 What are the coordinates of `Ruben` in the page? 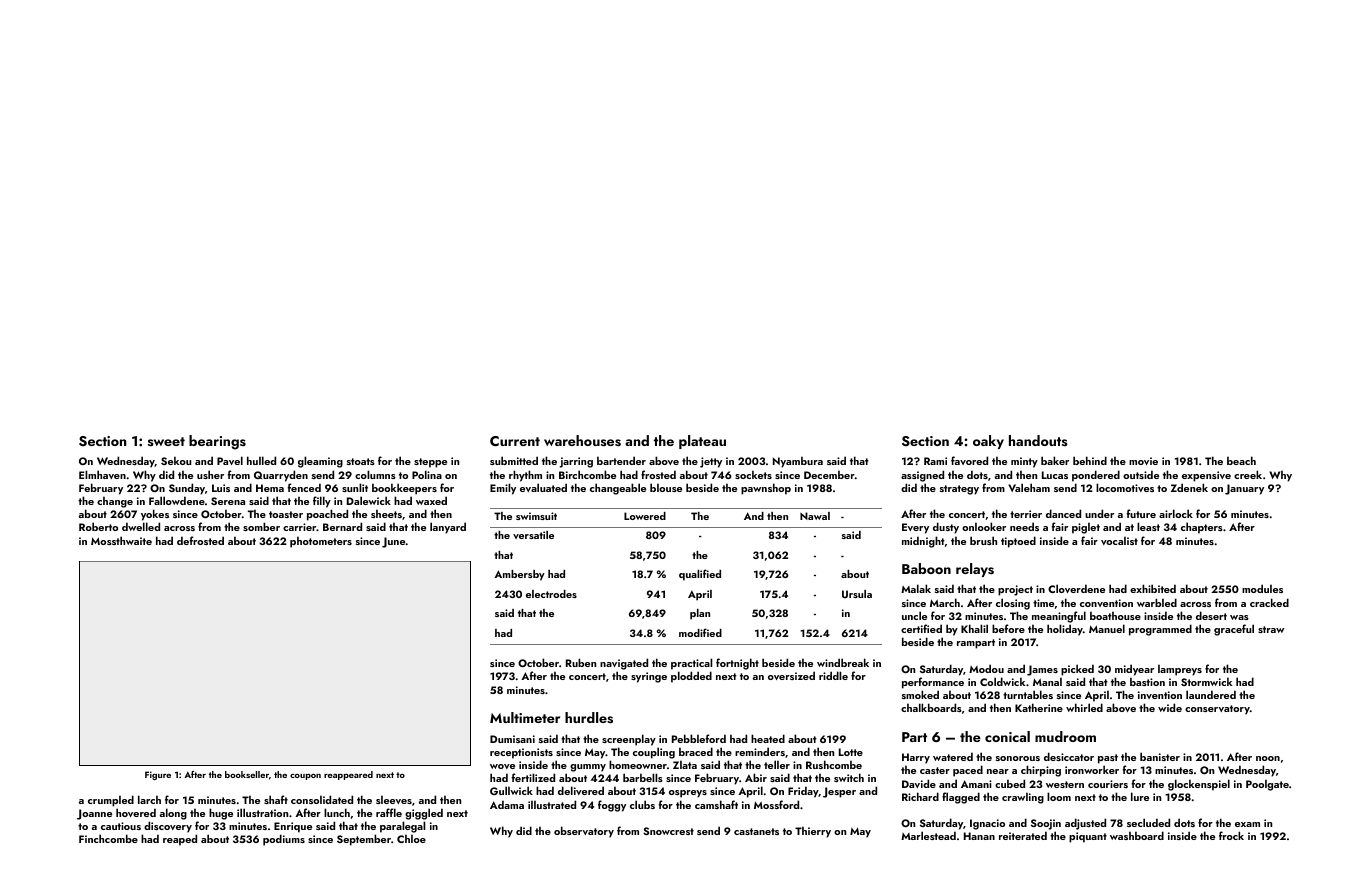 It's located at (581, 662).
